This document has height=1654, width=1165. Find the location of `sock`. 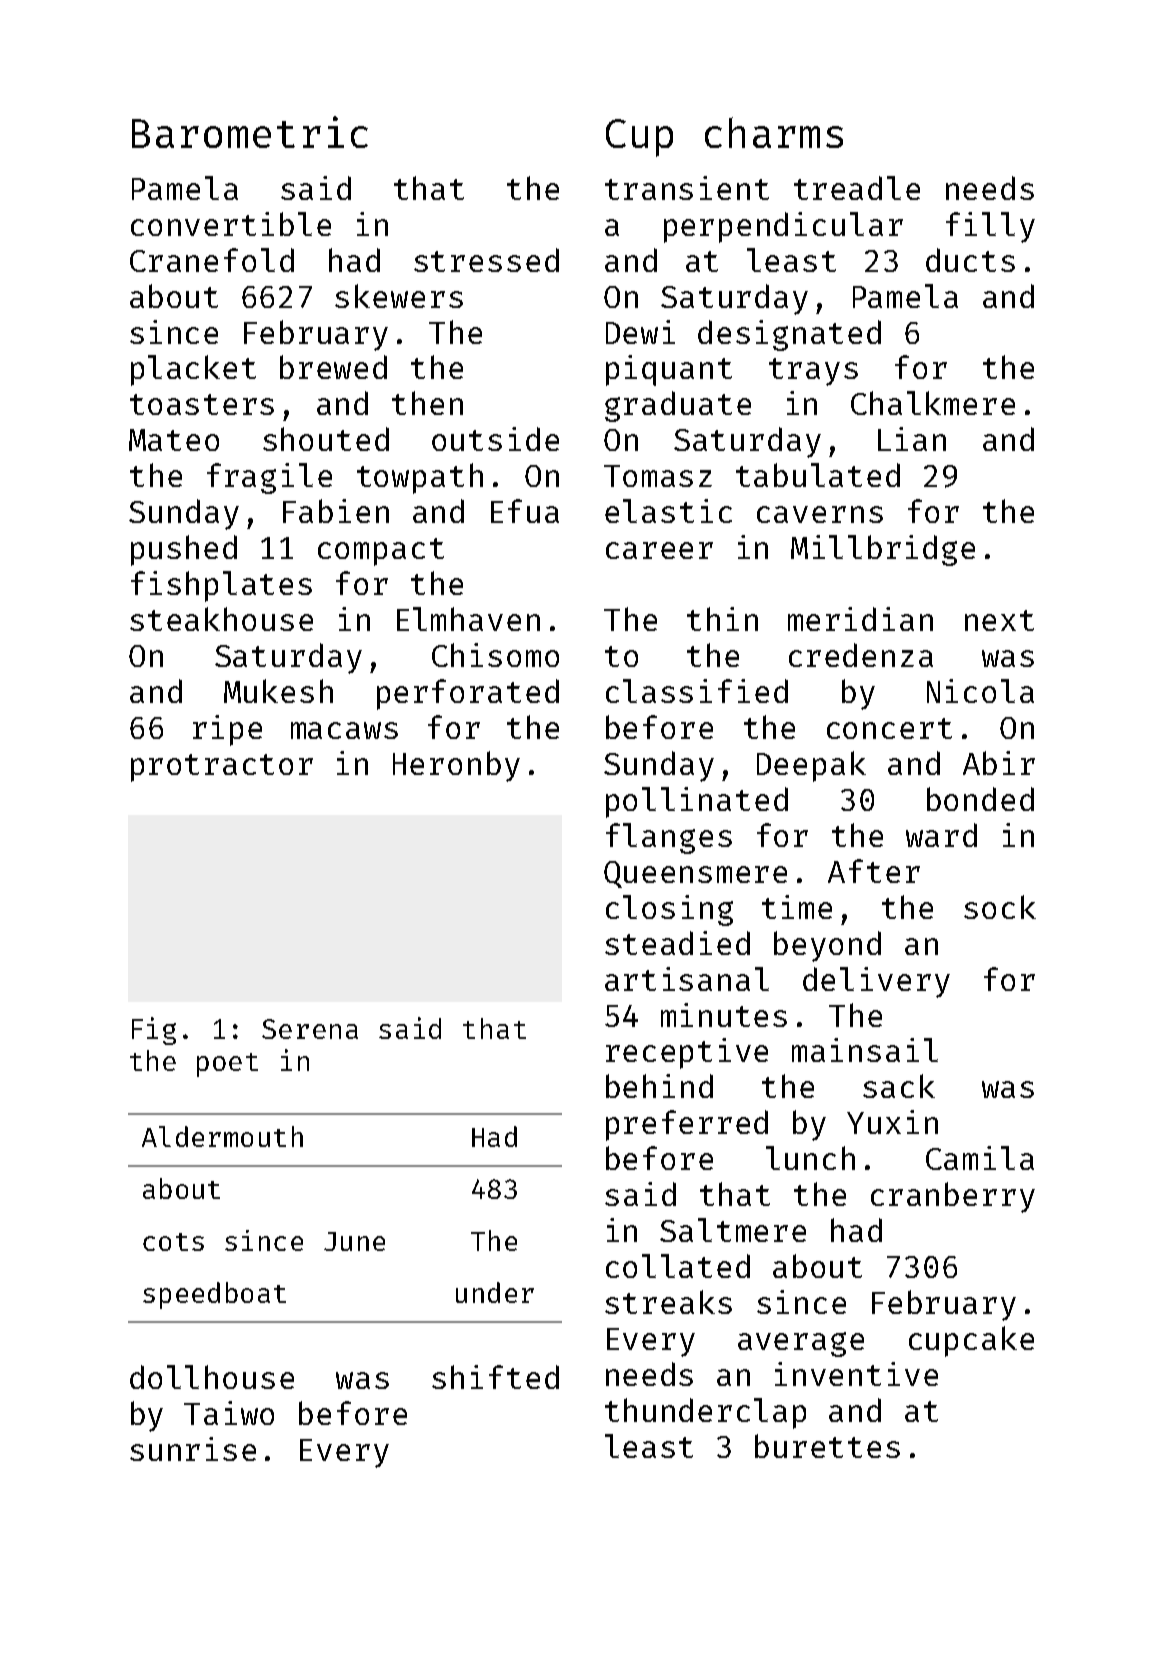

sock is located at coordinates (1000, 907).
